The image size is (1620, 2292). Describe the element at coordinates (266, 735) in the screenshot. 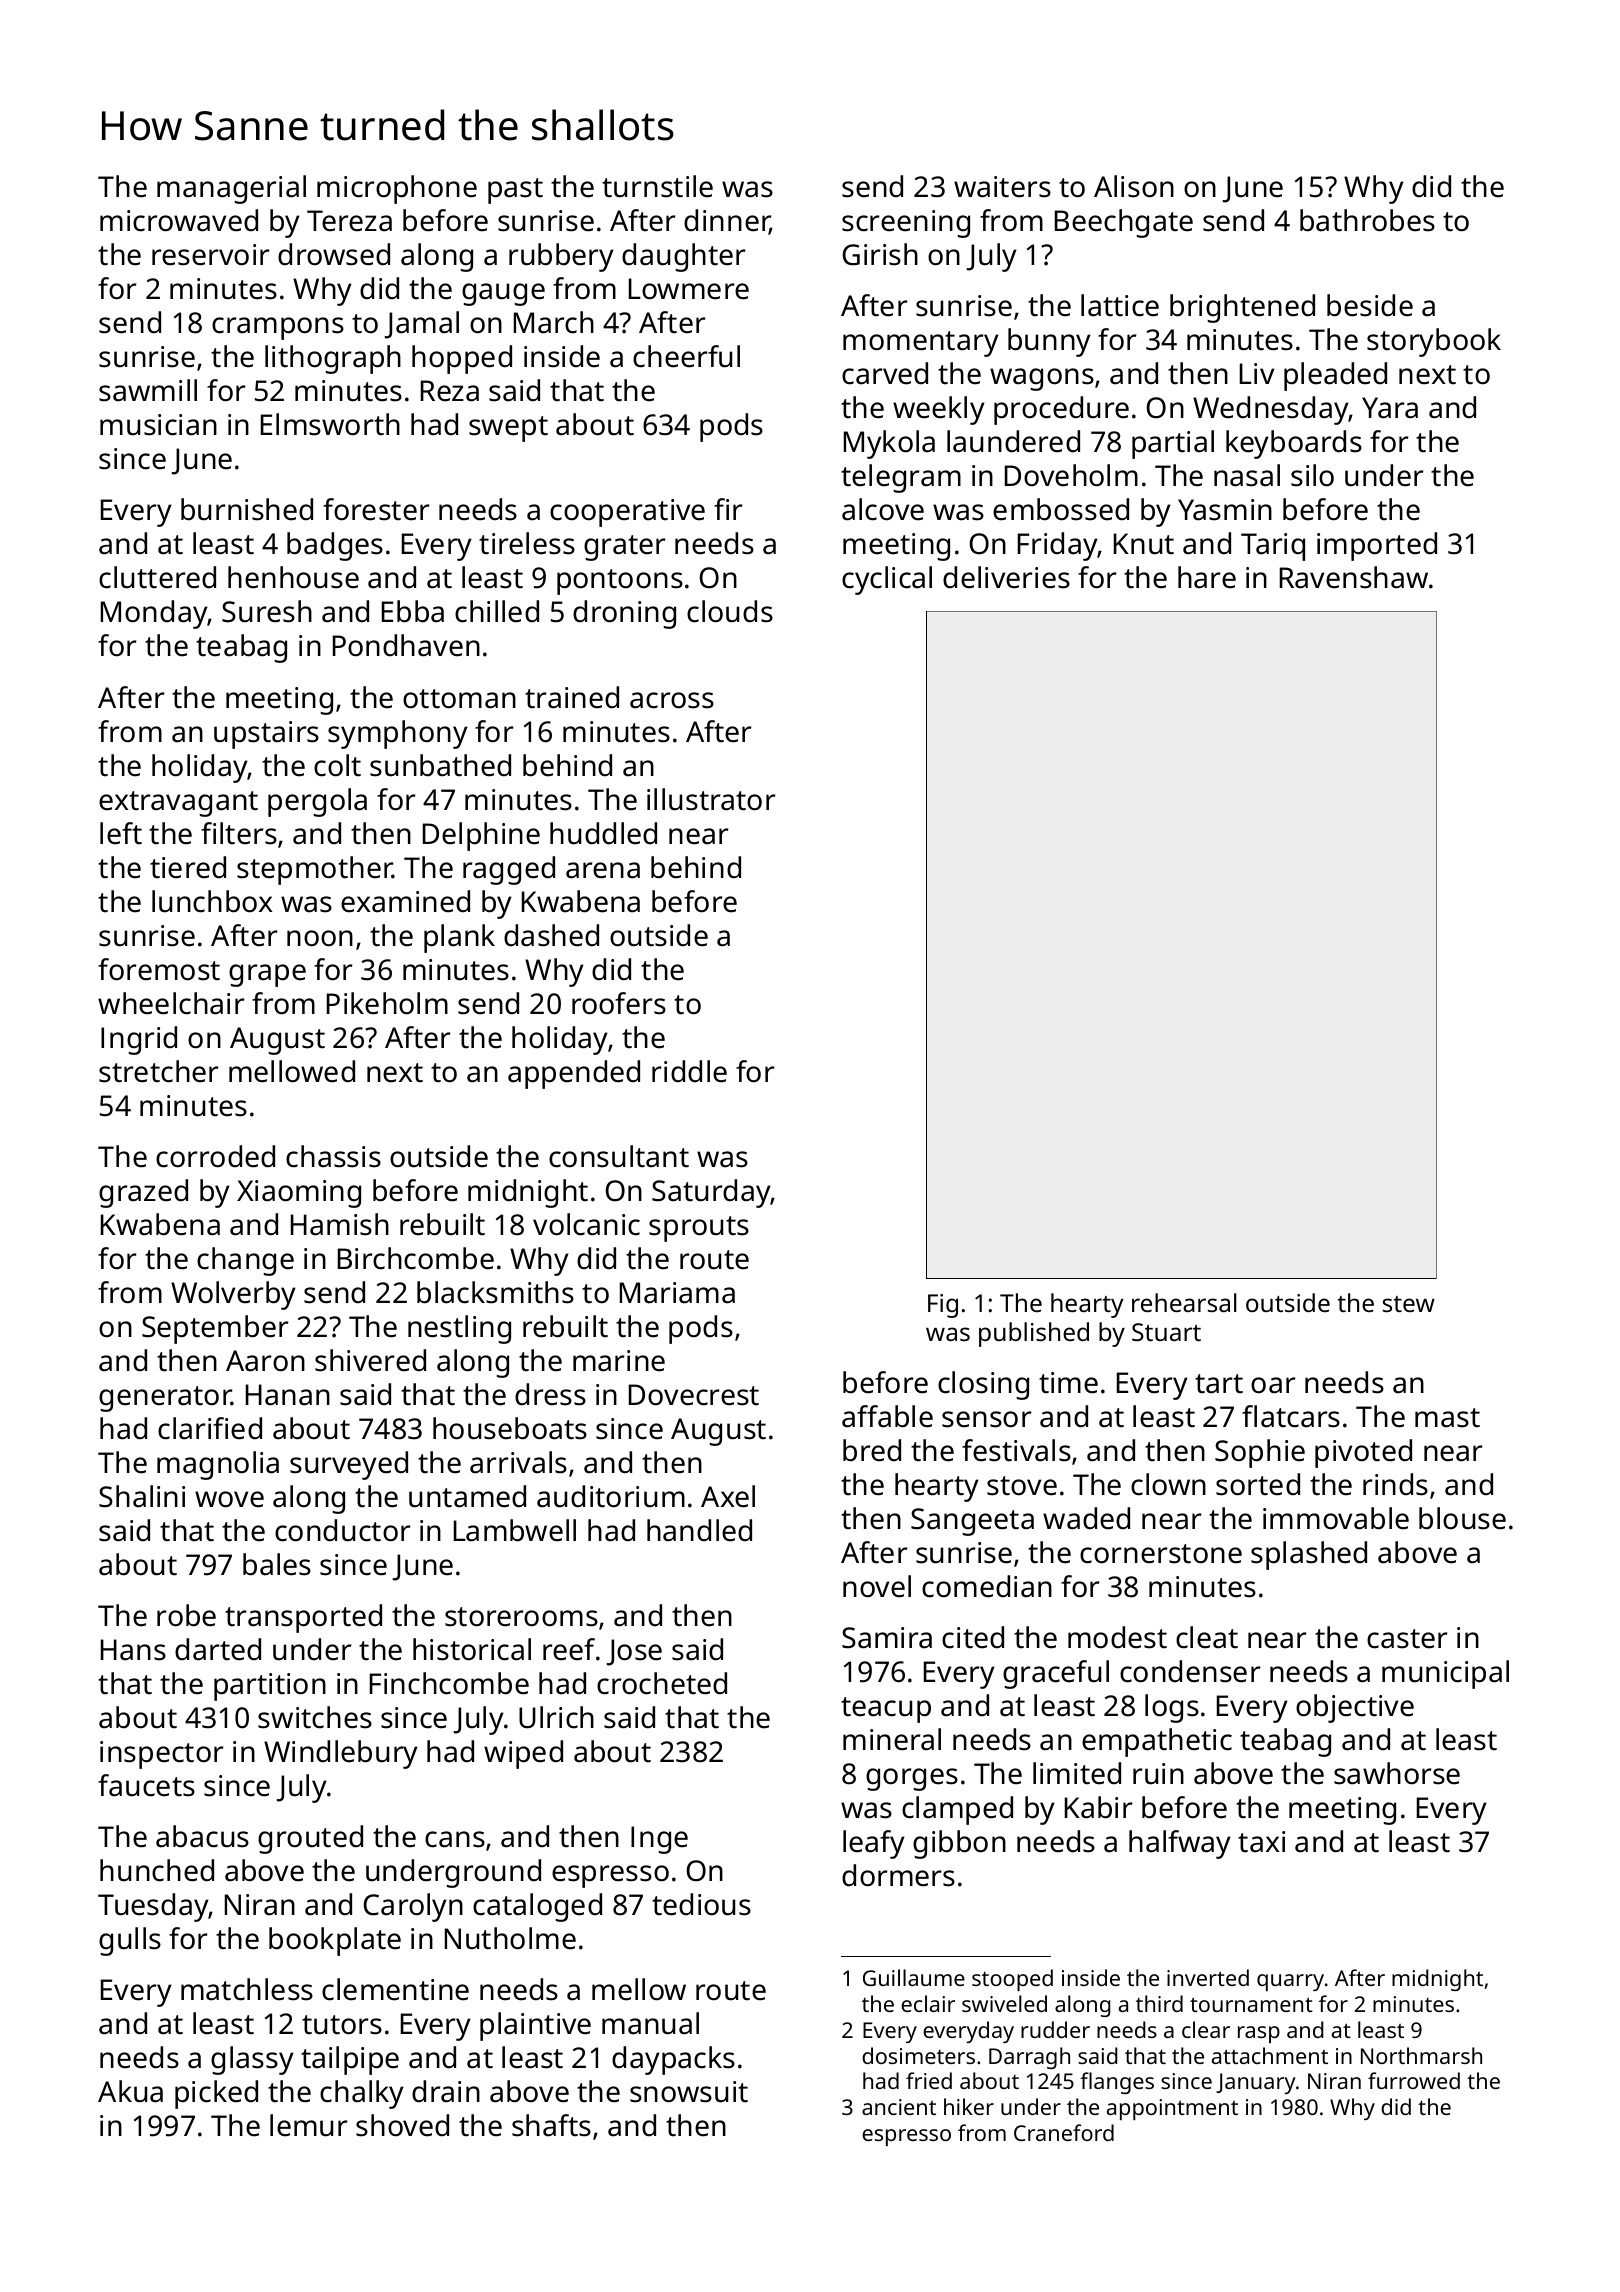

I see `upstairs` at that location.
